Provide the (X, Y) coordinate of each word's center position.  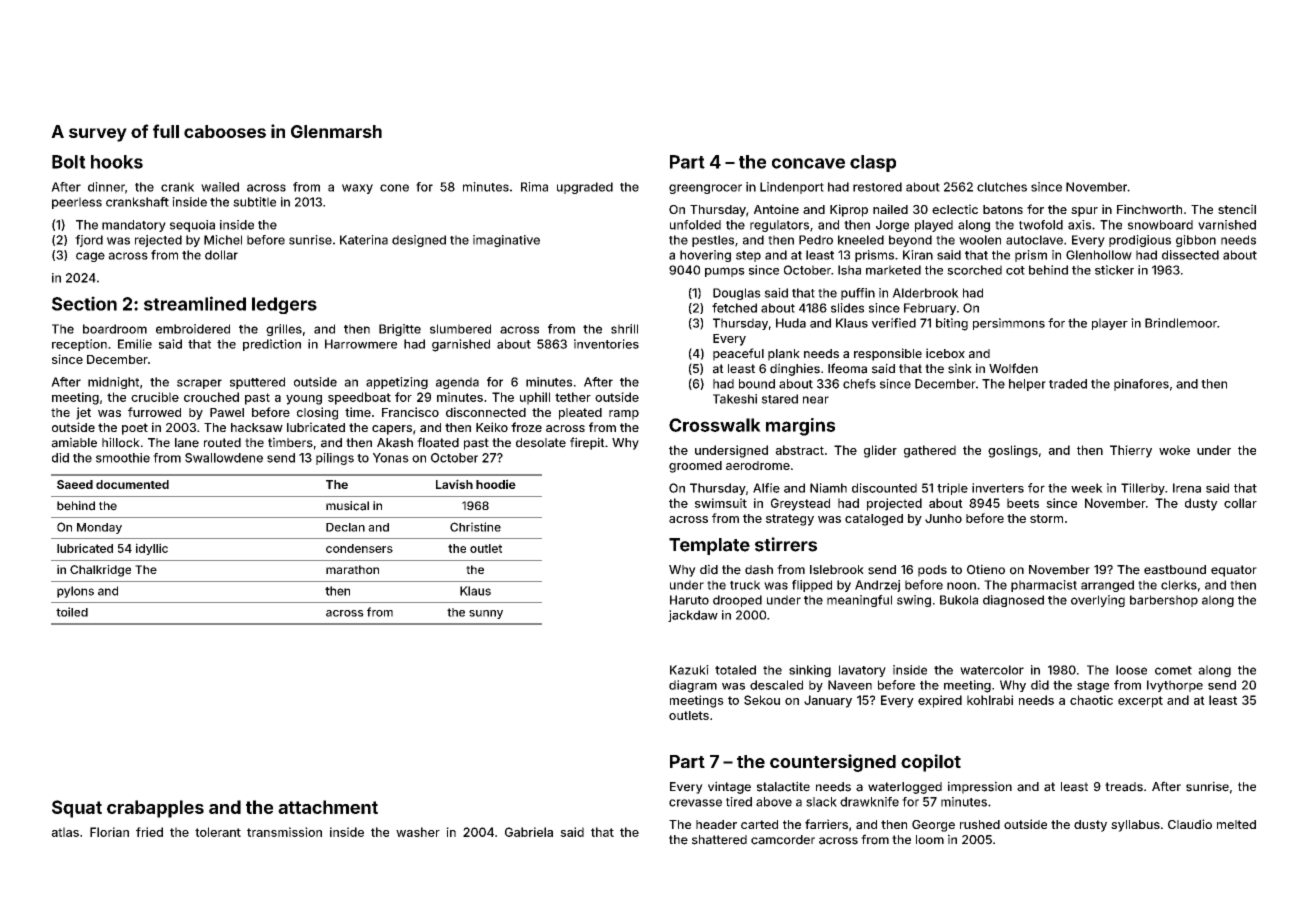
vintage (729, 787)
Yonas (391, 458)
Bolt (69, 162)
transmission (284, 832)
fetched (734, 308)
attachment (328, 807)
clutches (1002, 187)
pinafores (1141, 385)
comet (1173, 670)
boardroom (115, 329)
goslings (1013, 451)
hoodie (496, 484)
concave (808, 163)
